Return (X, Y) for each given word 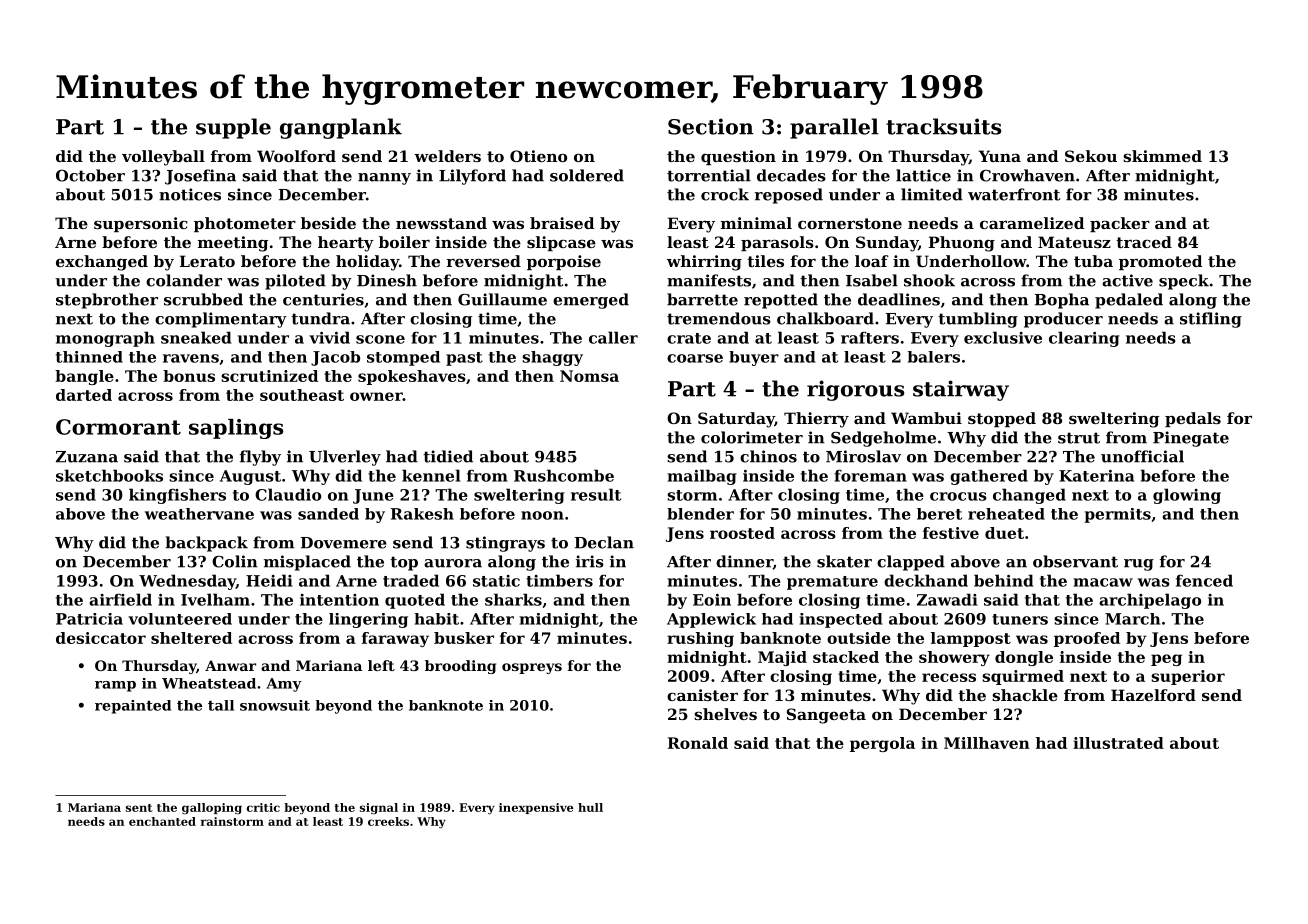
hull (590, 807)
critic (263, 807)
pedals (1193, 419)
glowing (1187, 496)
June (373, 496)
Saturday (736, 420)
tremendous (719, 318)
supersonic (141, 224)
